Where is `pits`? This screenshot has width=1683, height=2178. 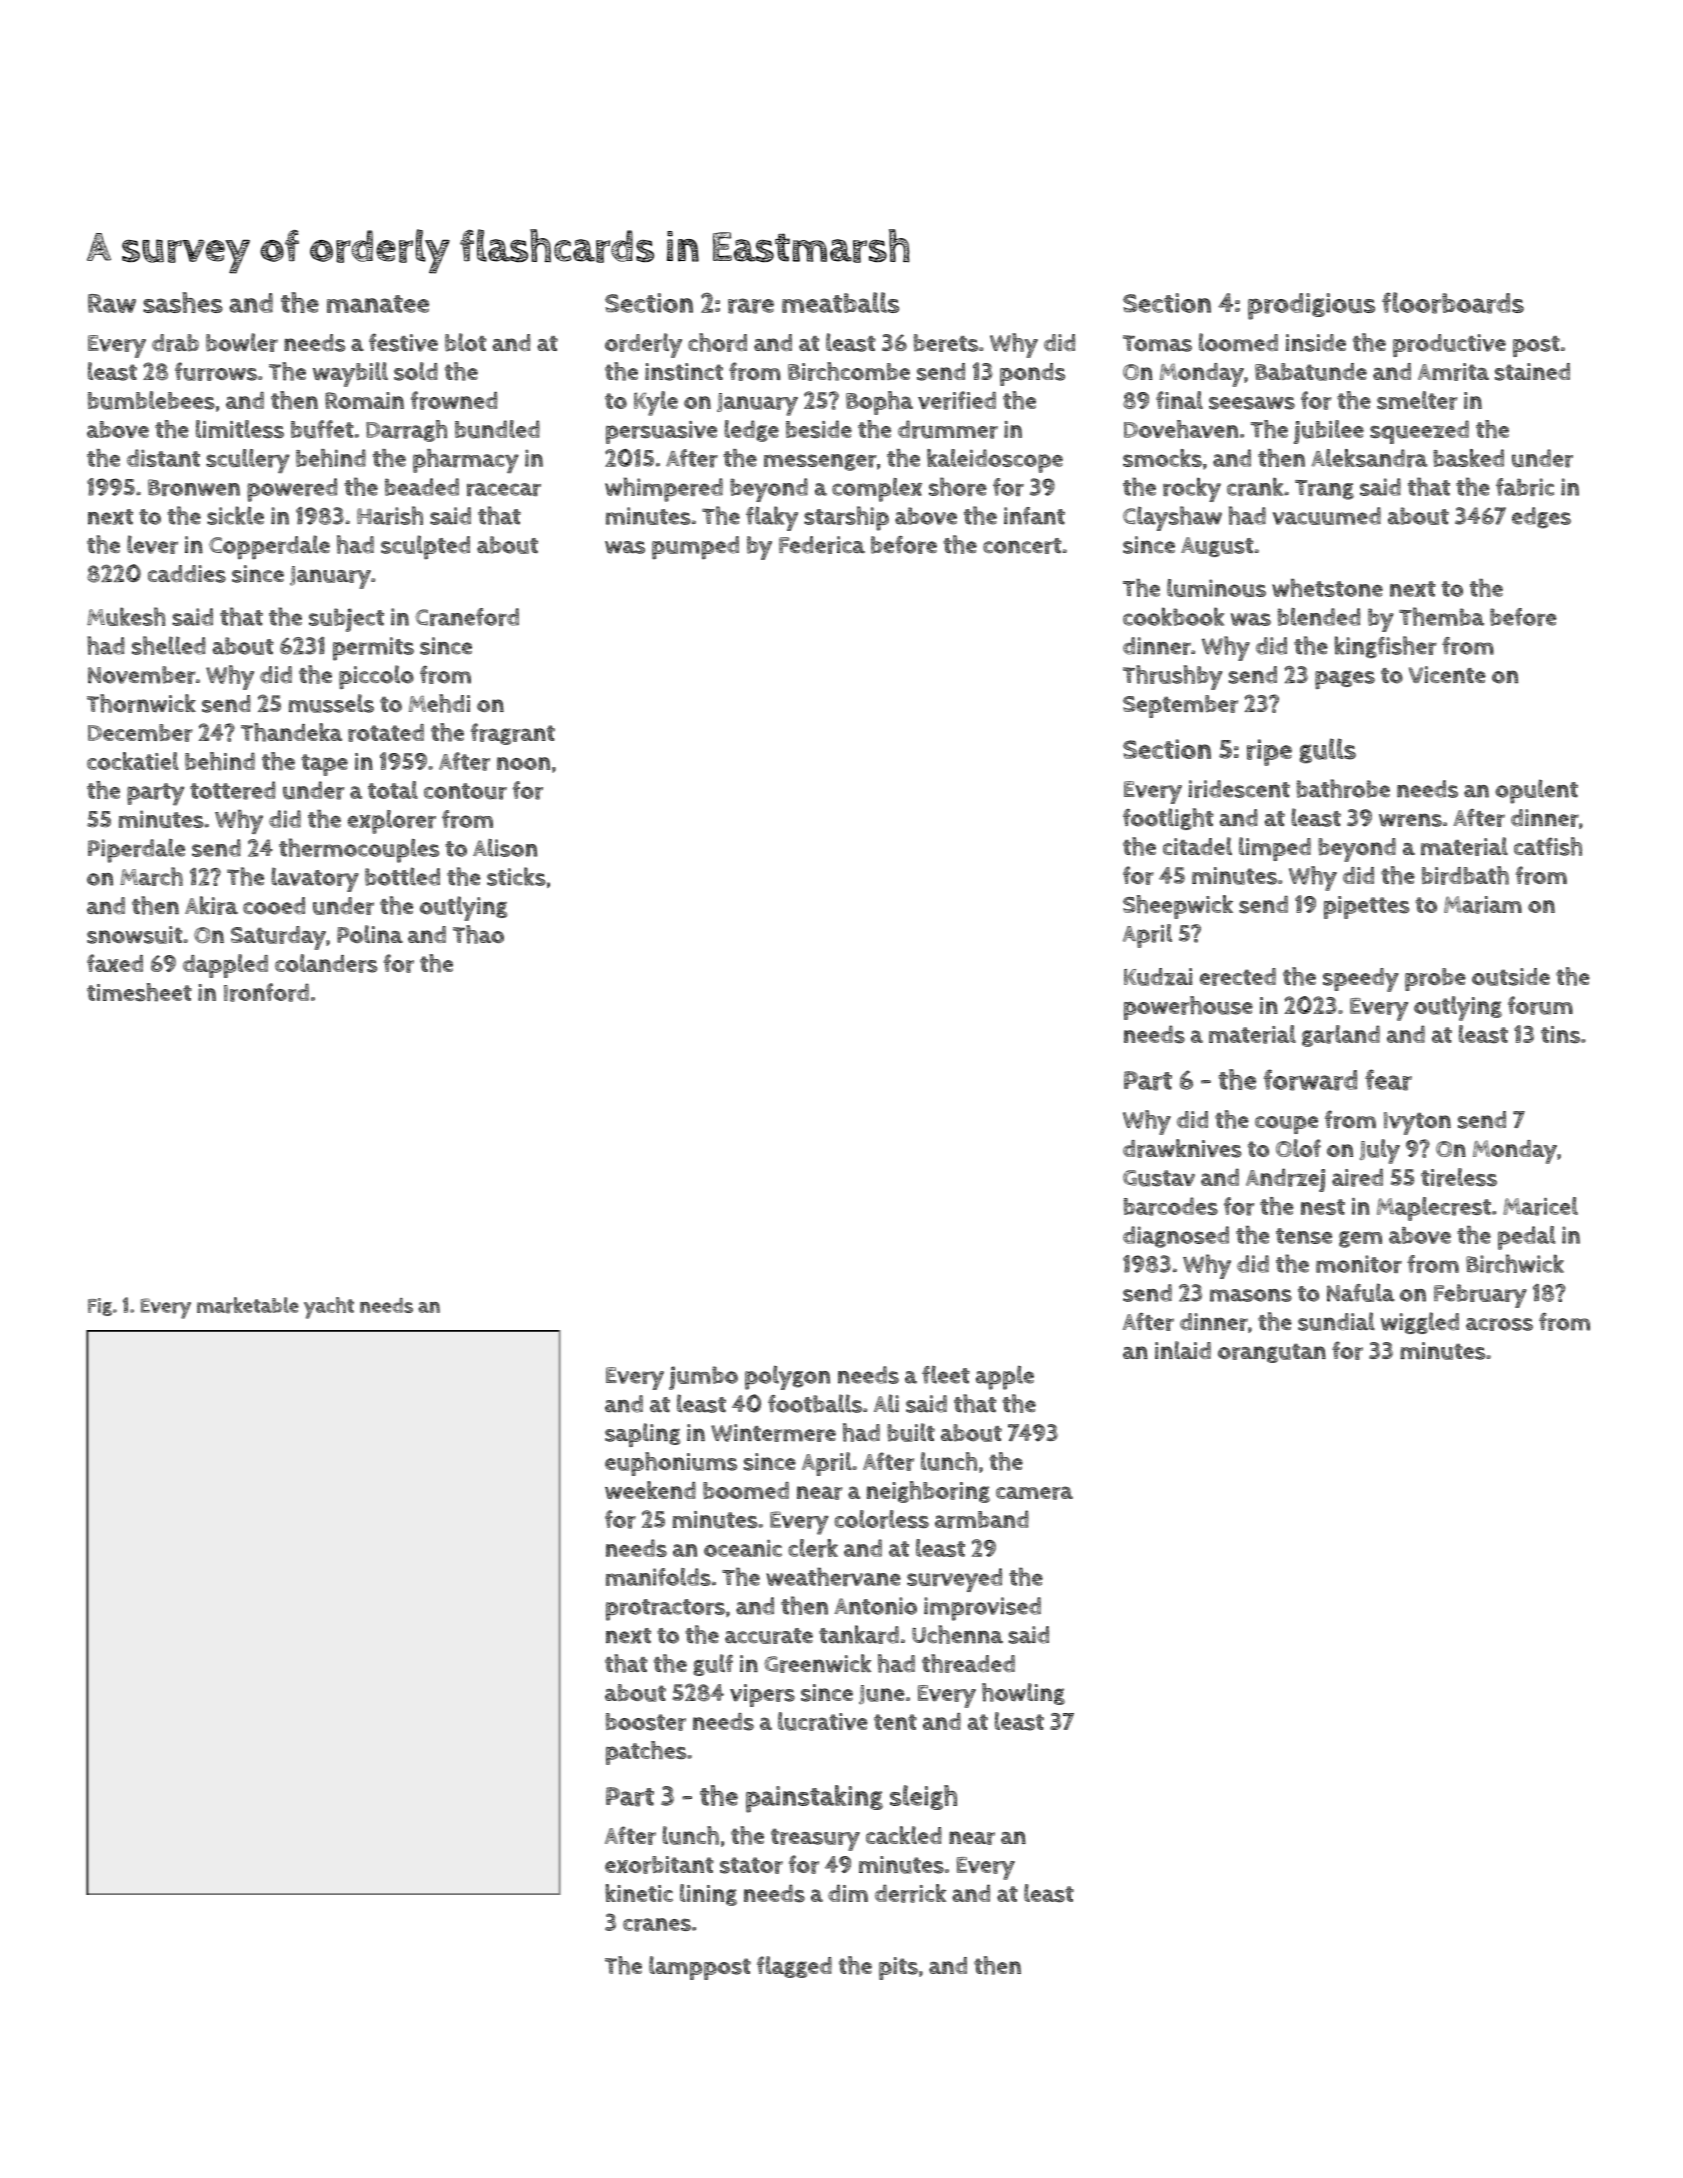
pits is located at coordinates (898, 1968).
